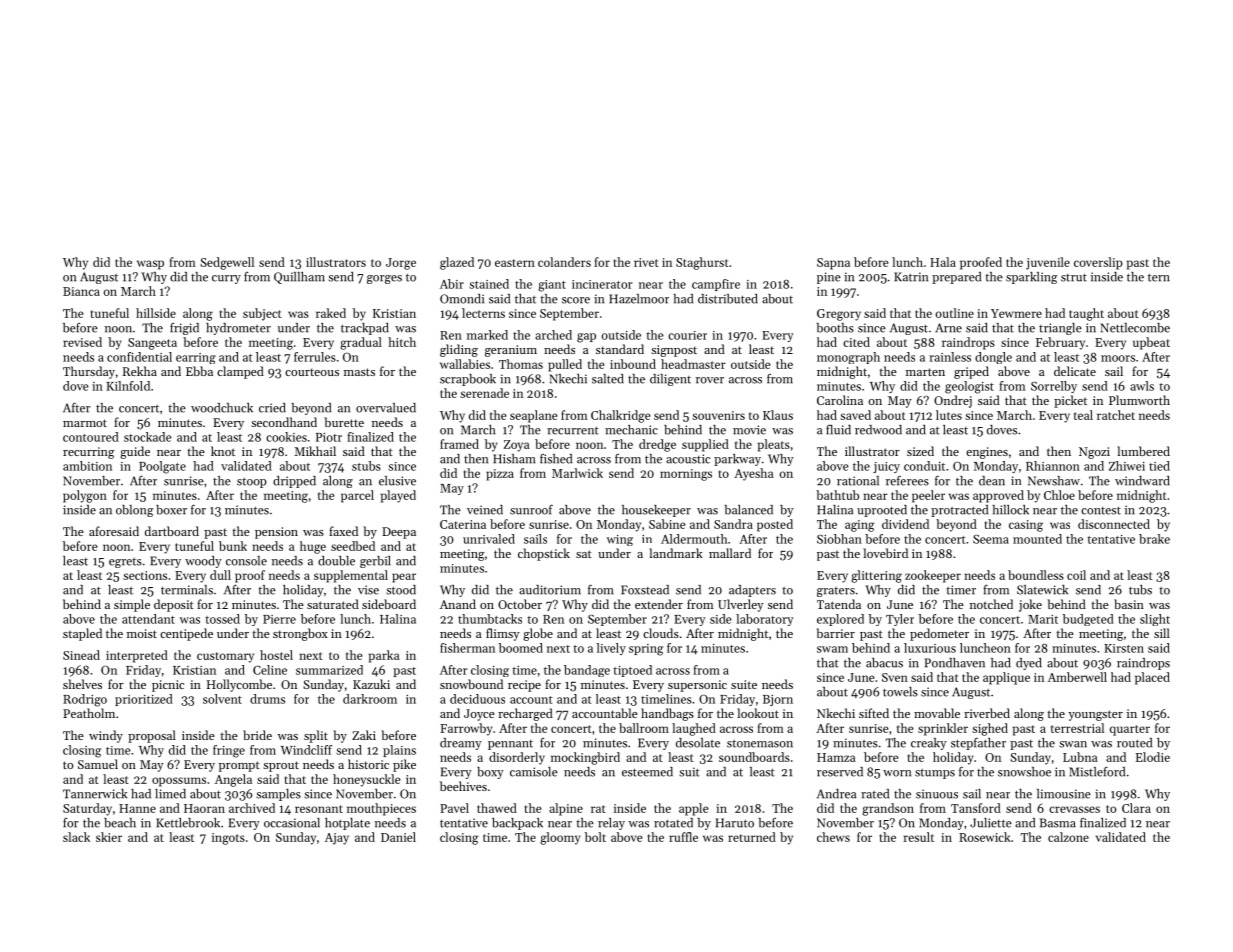 The height and width of the screenshot is (952, 1233). Describe the element at coordinates (1068, 837) in the screenshot. I see `calzone` at that location.
